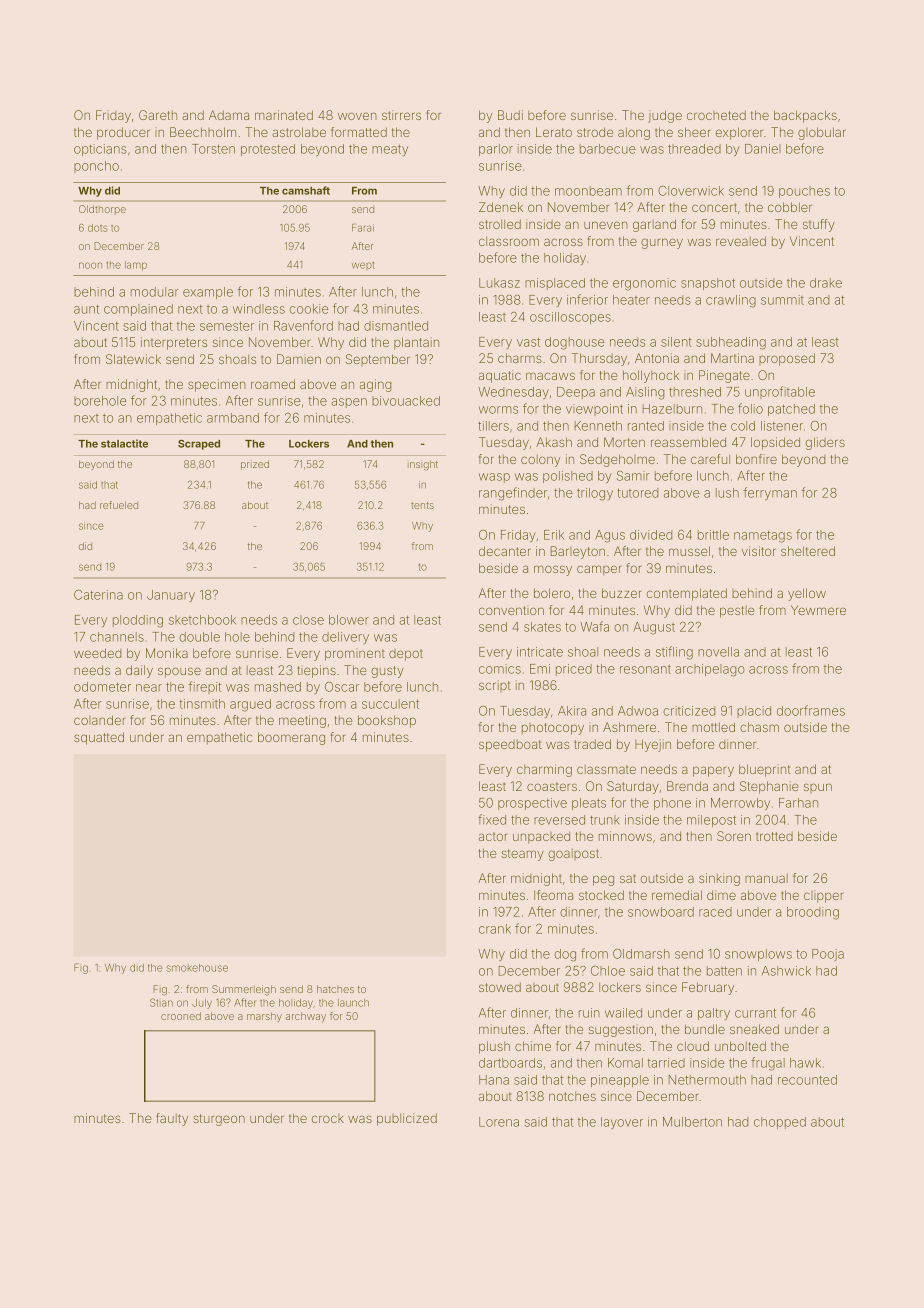  What do you see at coordinates (202, 704) in the image?
I see `tinsmith` at bounding box center [202, 704].
